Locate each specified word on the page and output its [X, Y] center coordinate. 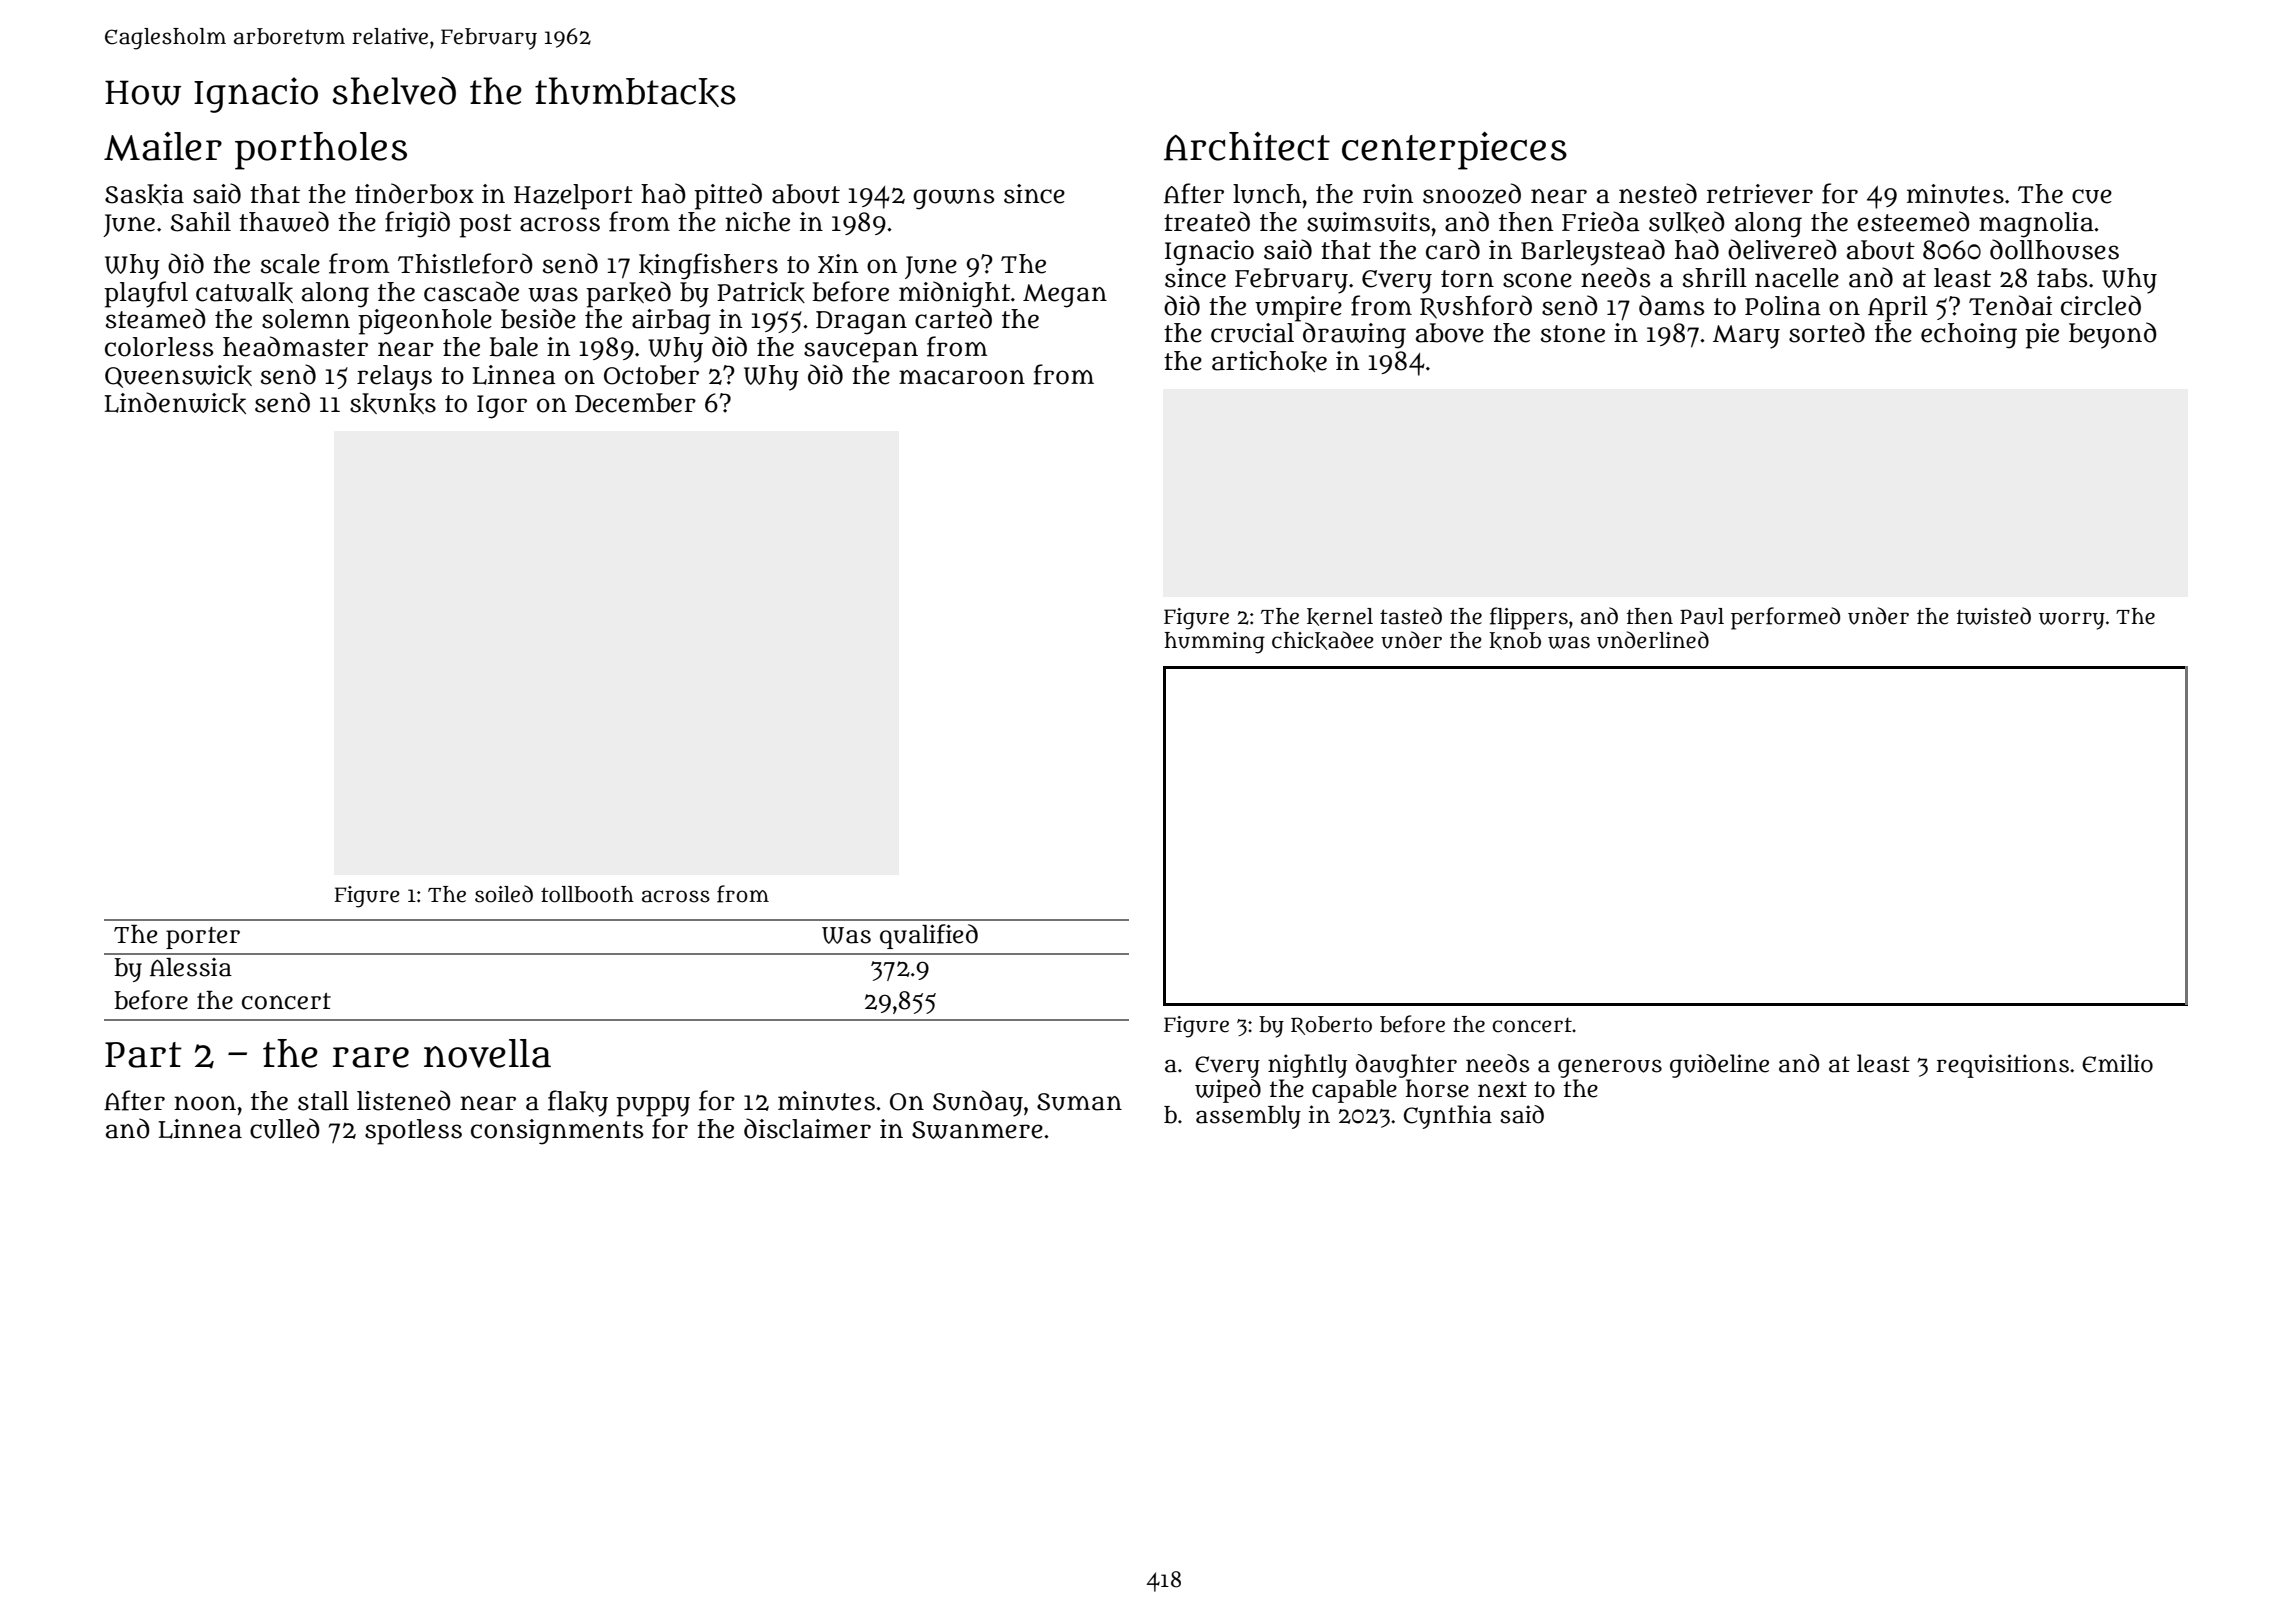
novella [487, 1053]
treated [1207, 221]
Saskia [144, 194]
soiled [504, 894]
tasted [1411, 616]
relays [394, 378]
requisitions [2002, 1066]
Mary [1746, 337]
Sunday [978, 1103]
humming [1214, 643]
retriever [1760, 194]
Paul [1702, 616]
